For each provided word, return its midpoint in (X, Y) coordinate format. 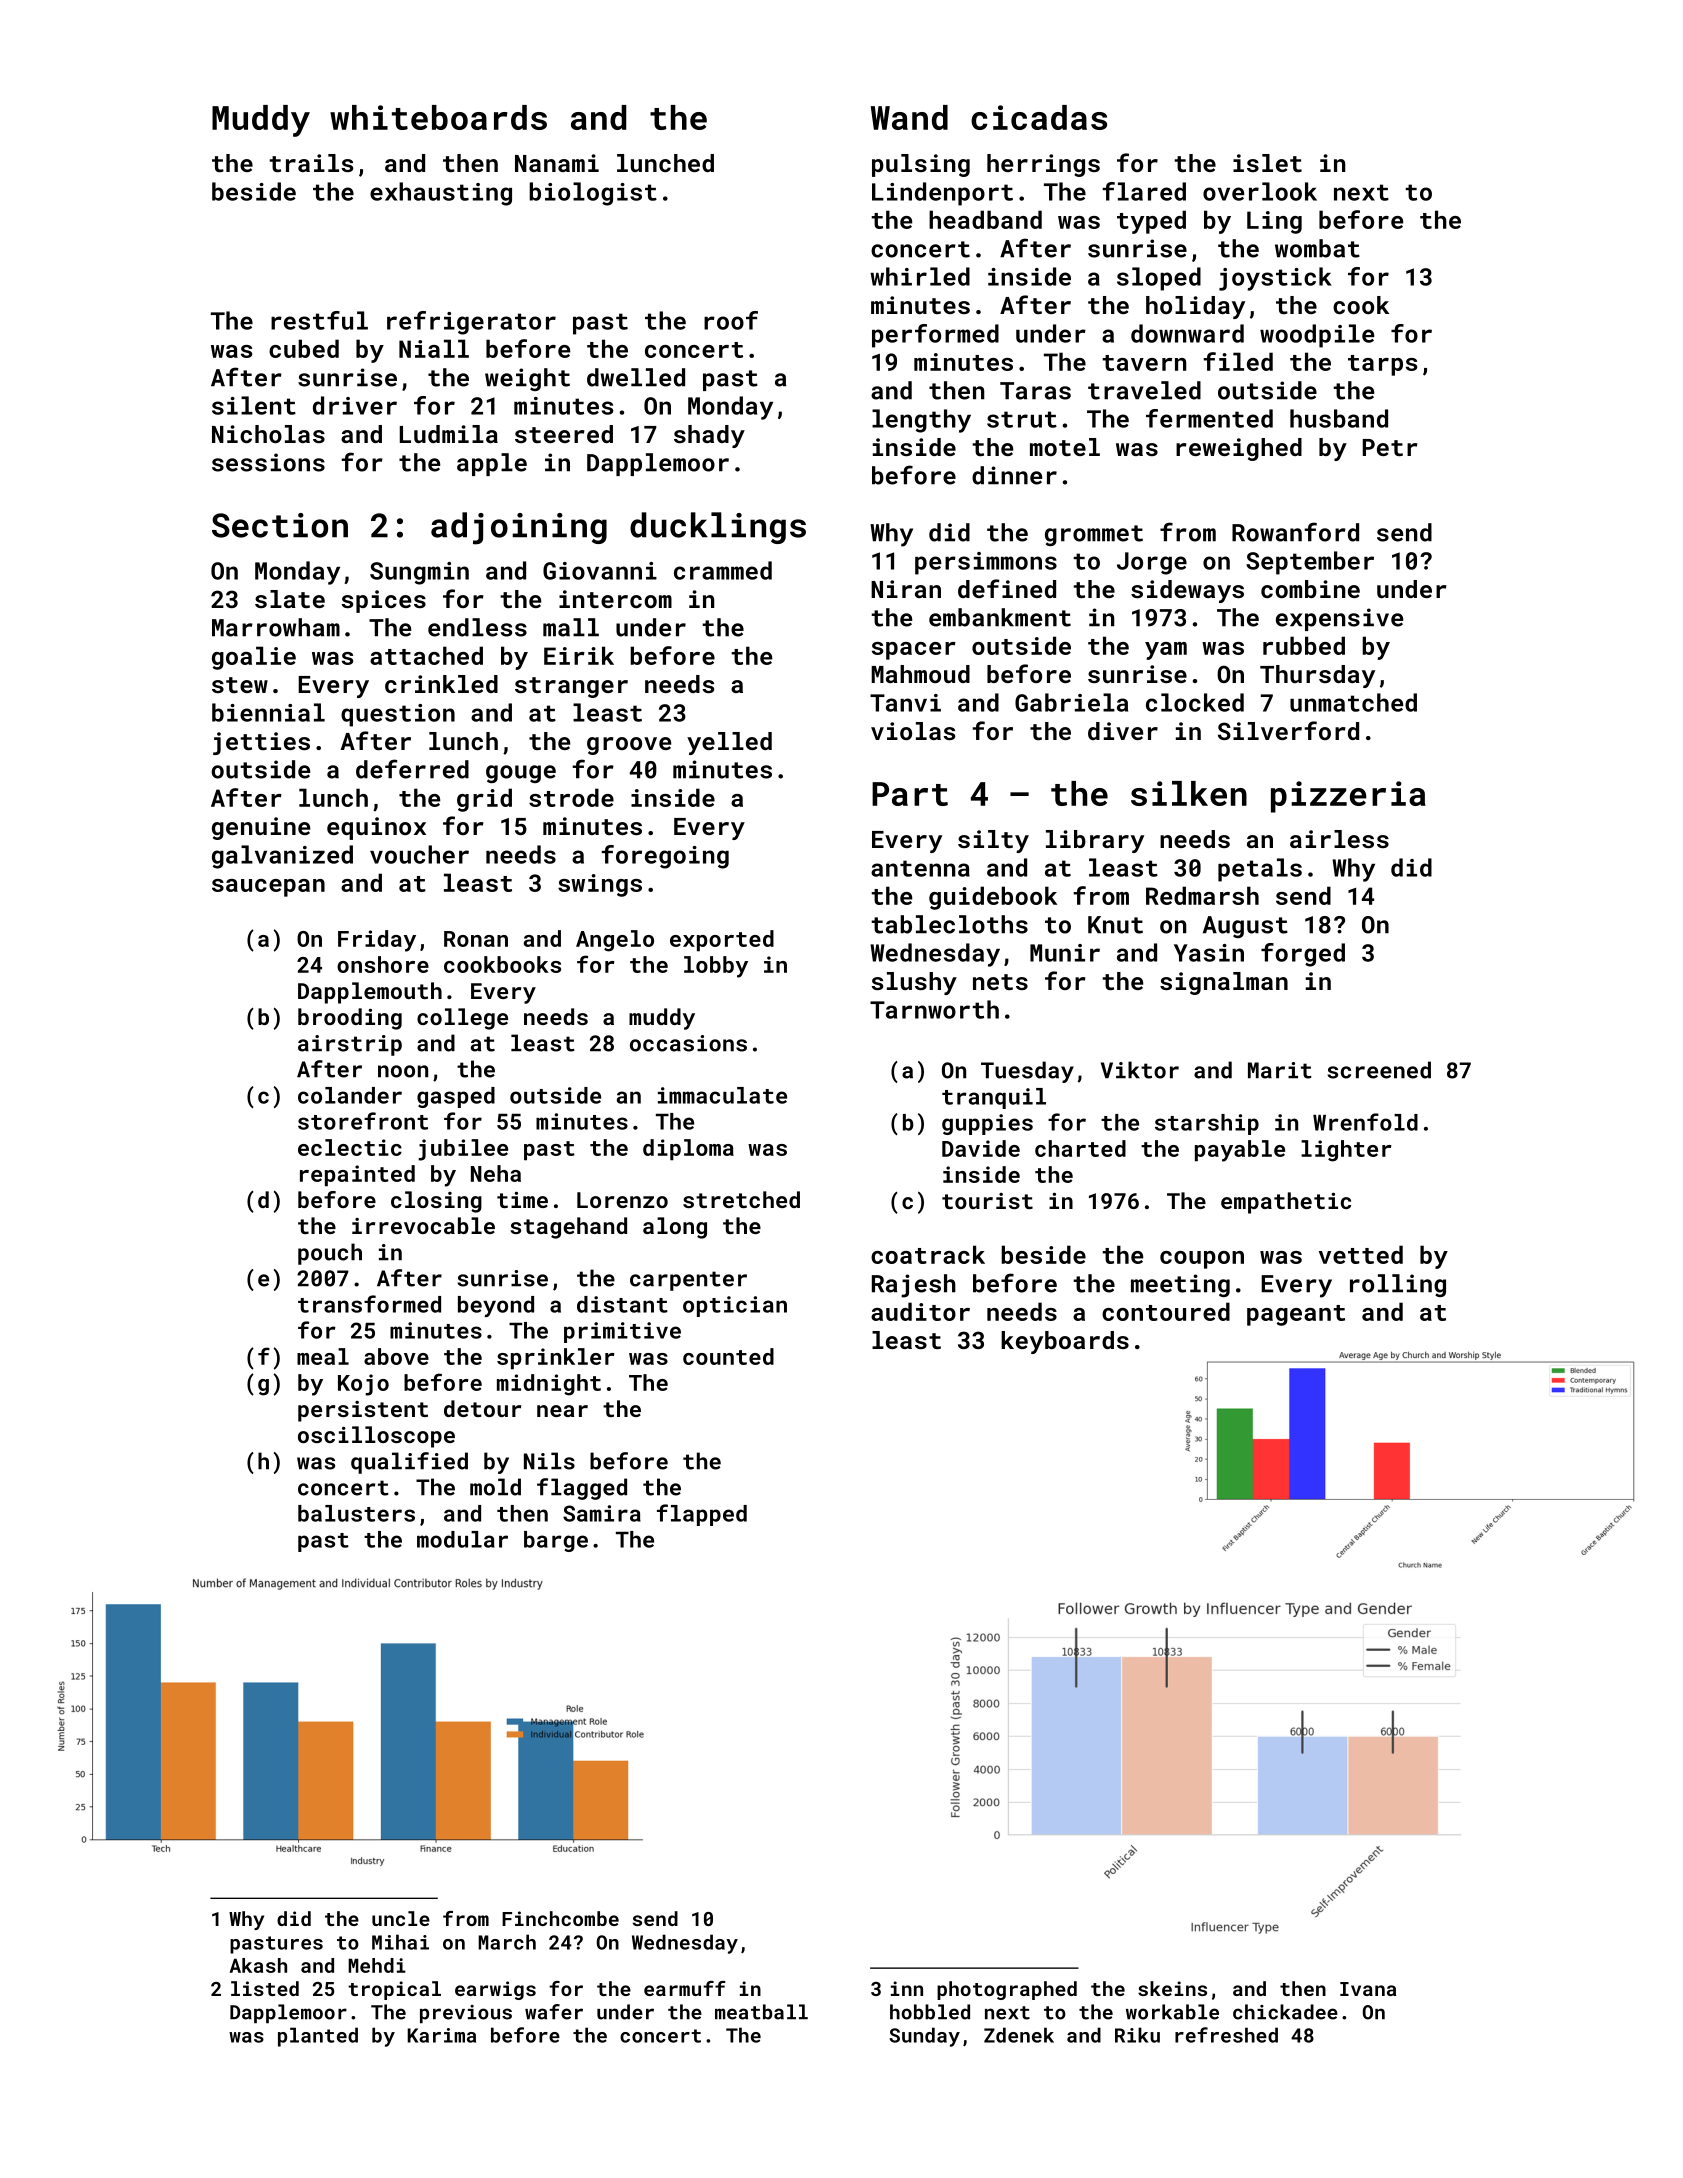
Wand (909, 117)
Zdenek (1019, 2035)
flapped (702, 1515)
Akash (258, 1965)
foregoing (665, 857)
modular (462, 1539)
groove (629, 746)
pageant (1296, 1315)
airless (1339, 839)
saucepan (268, 888)
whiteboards (438, 117)
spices (384, 601)
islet (1267, 163)
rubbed (1304, 645)
